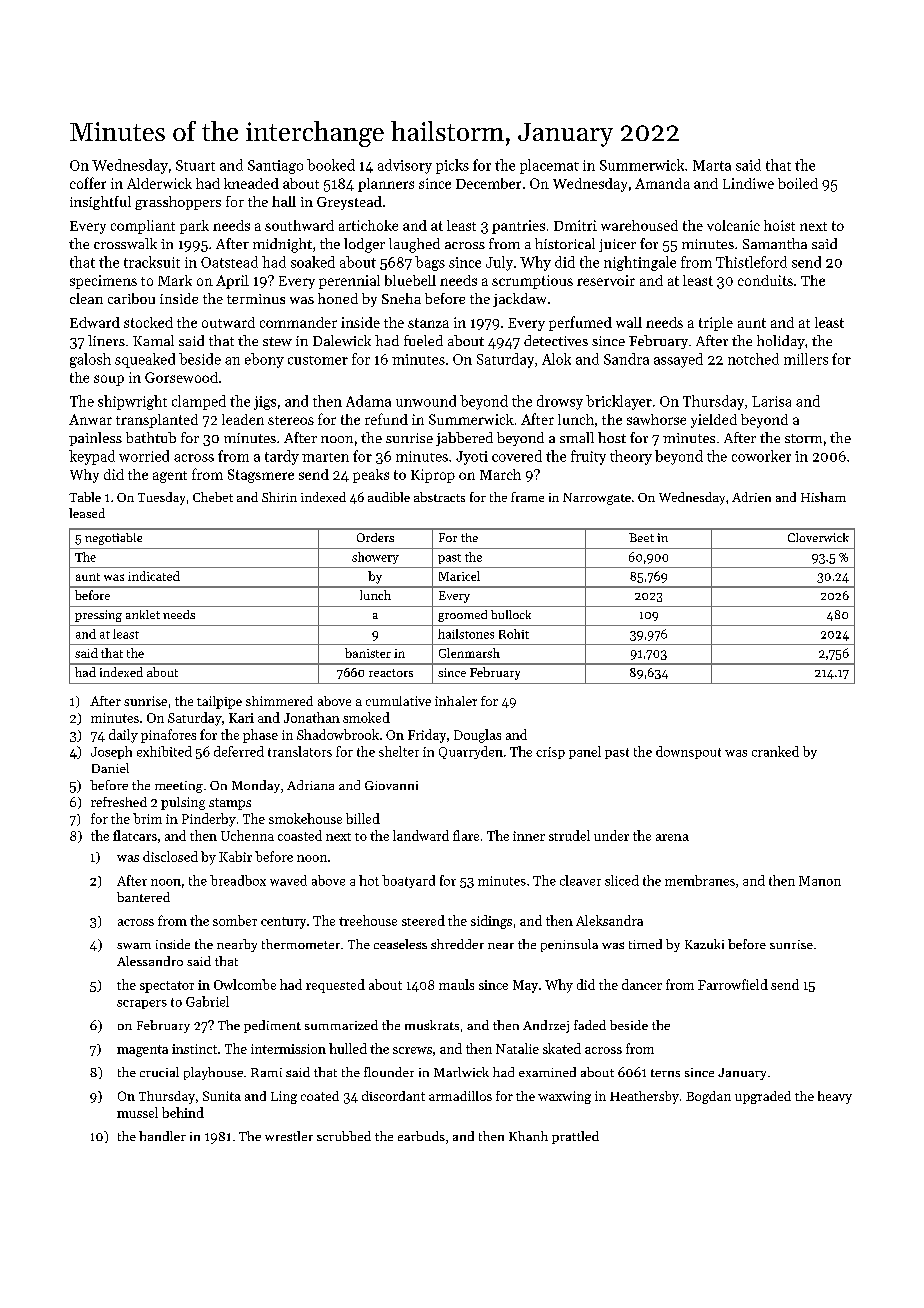 Image resolution: width=924 pixels, height=1308 pixels. What do you see at coordinates (549, 166) in the screenshot?
I see `placemat` at bounding box center [549, 166].
